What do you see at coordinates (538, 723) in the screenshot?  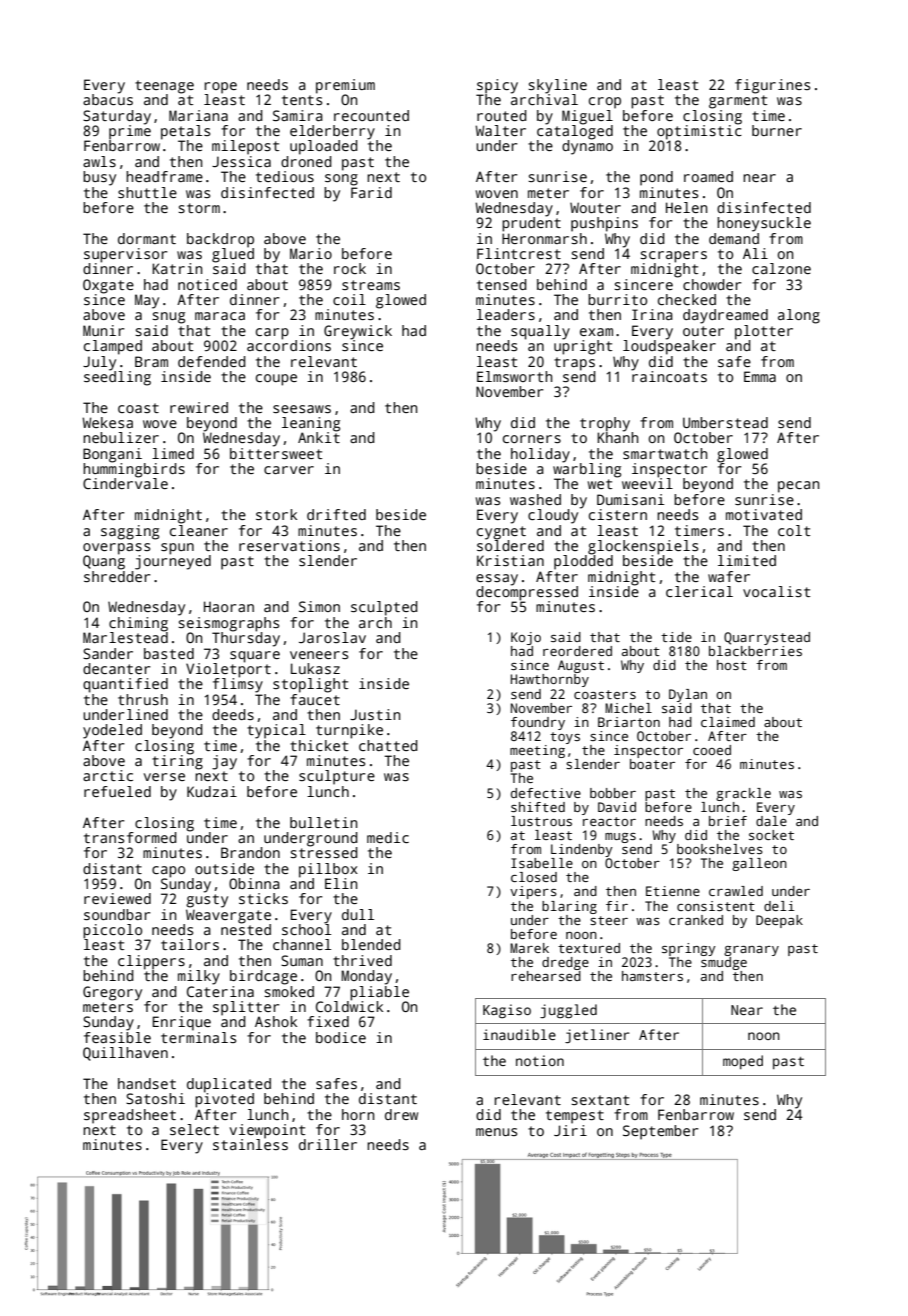 I see `foundry` at bounding box center [538, 723].
